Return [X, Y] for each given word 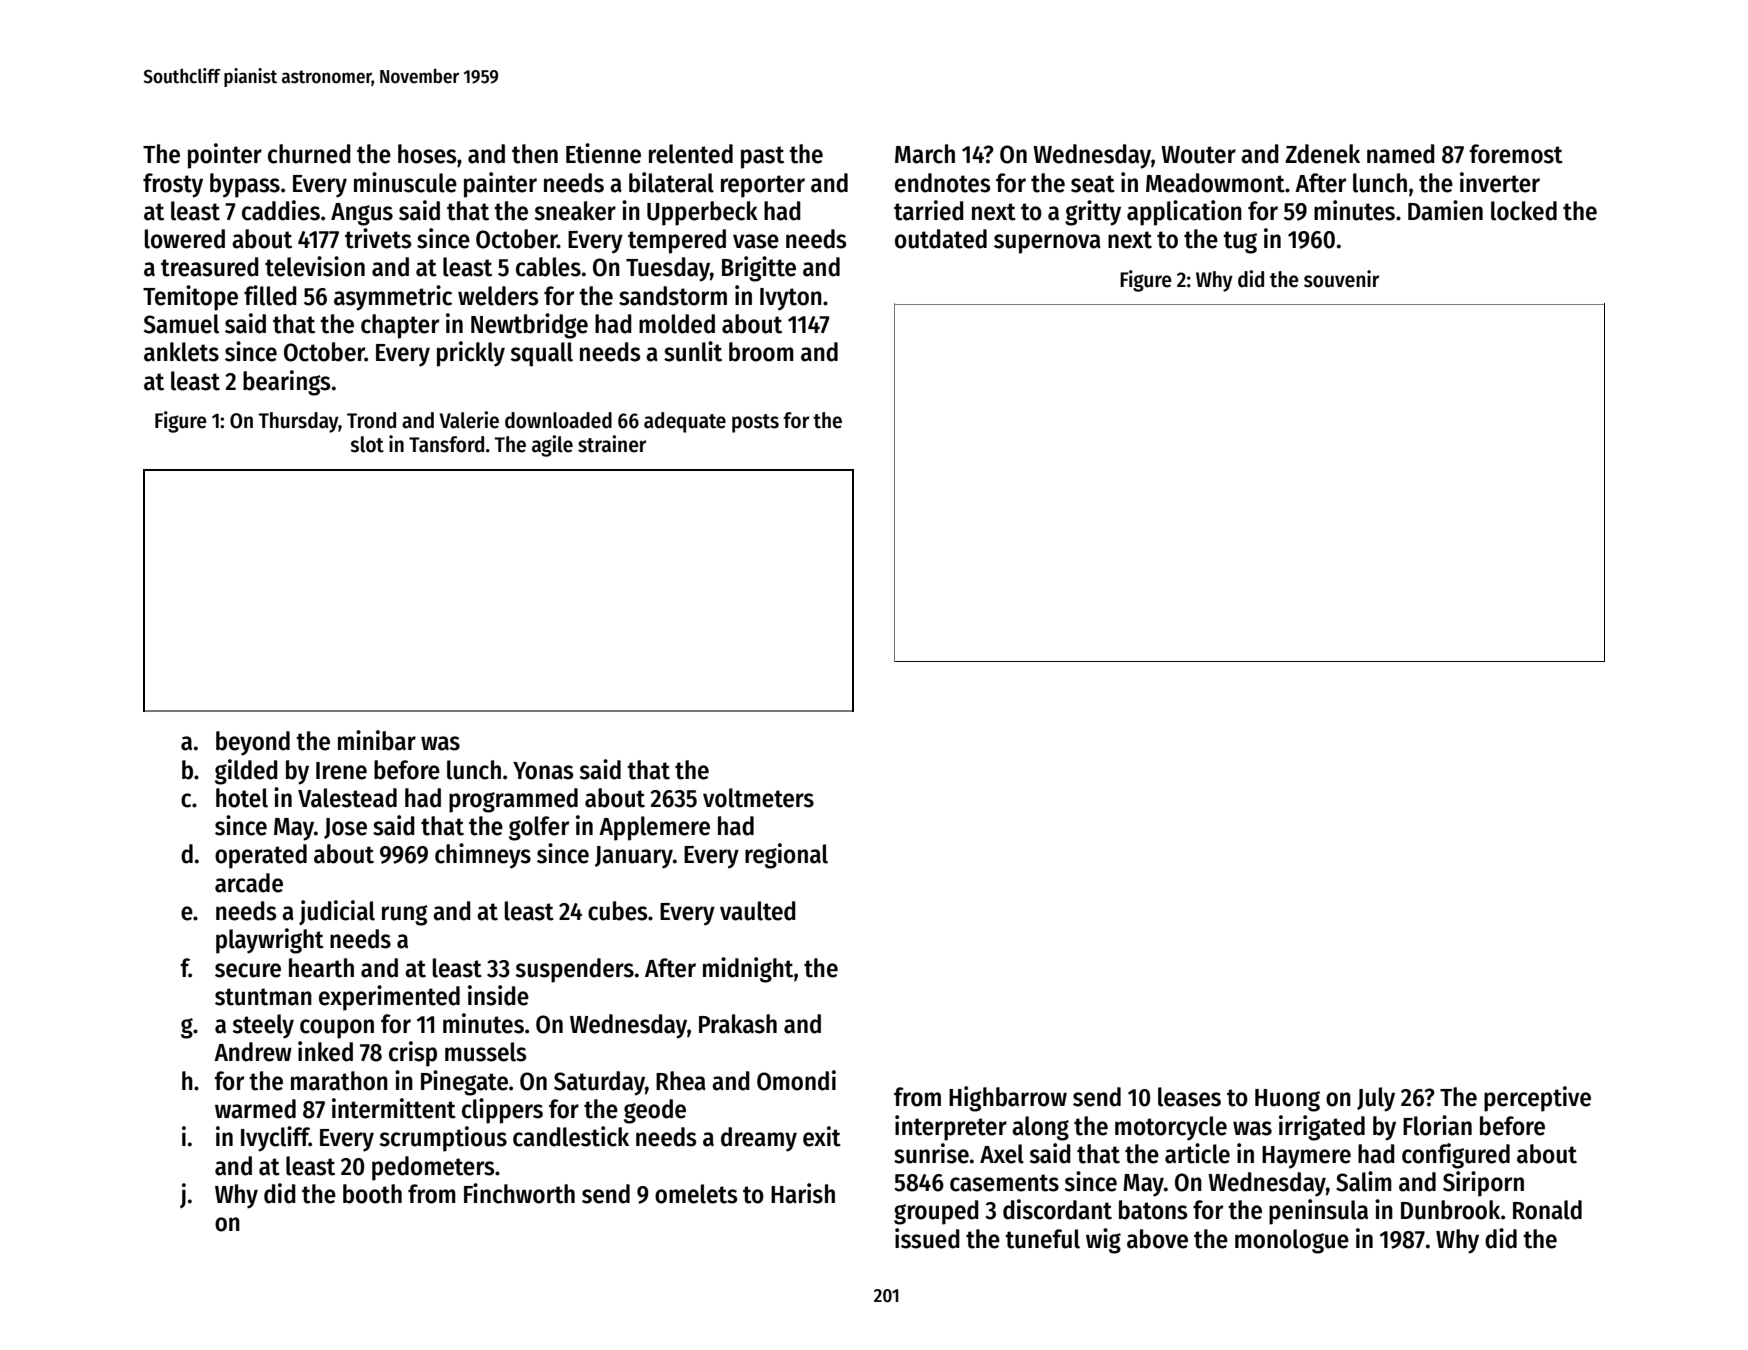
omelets [696, 1194]
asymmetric [393, 298]
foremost [1516, 154]
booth [372, 1194]
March [925, 154]
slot [367, 444]
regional [786, 856]
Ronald [1547, 1210]
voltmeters [758, 798]
